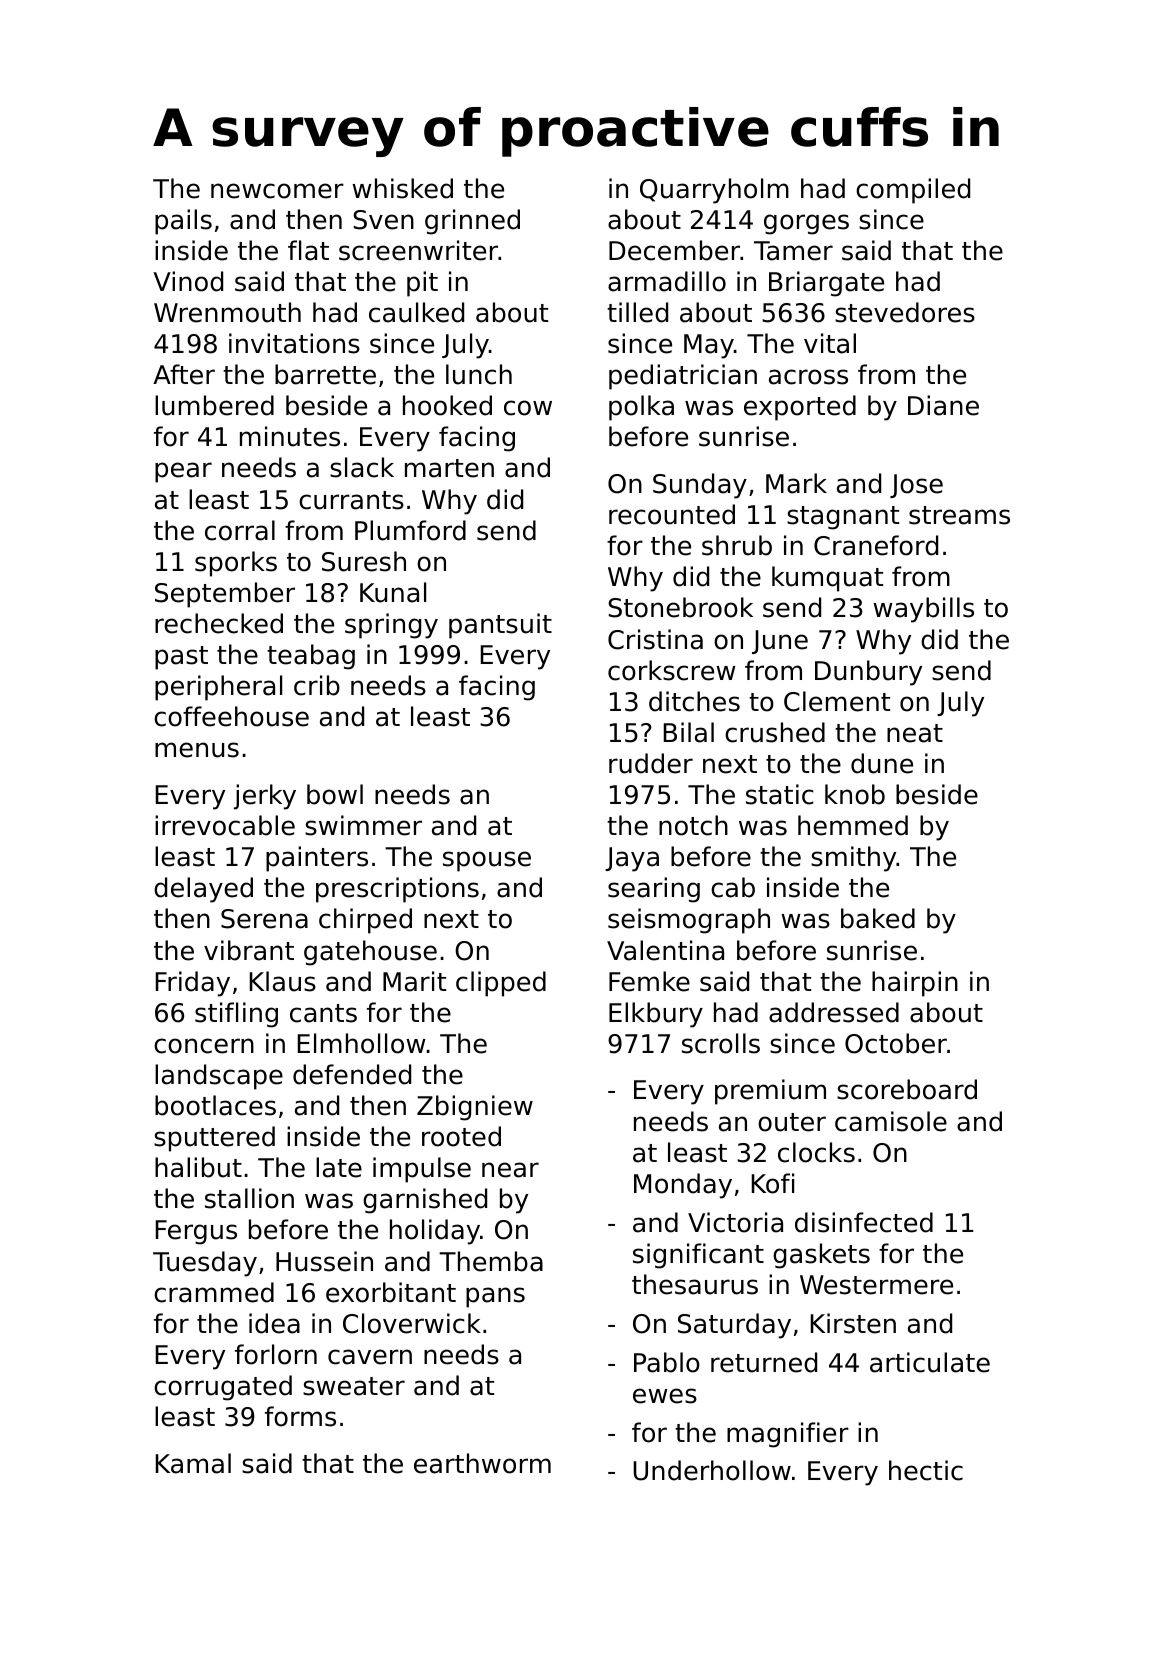 This image has height=1654, width=1165. Describe the element at coordinates (240, 530) in the image. I see `corral` at that location.
